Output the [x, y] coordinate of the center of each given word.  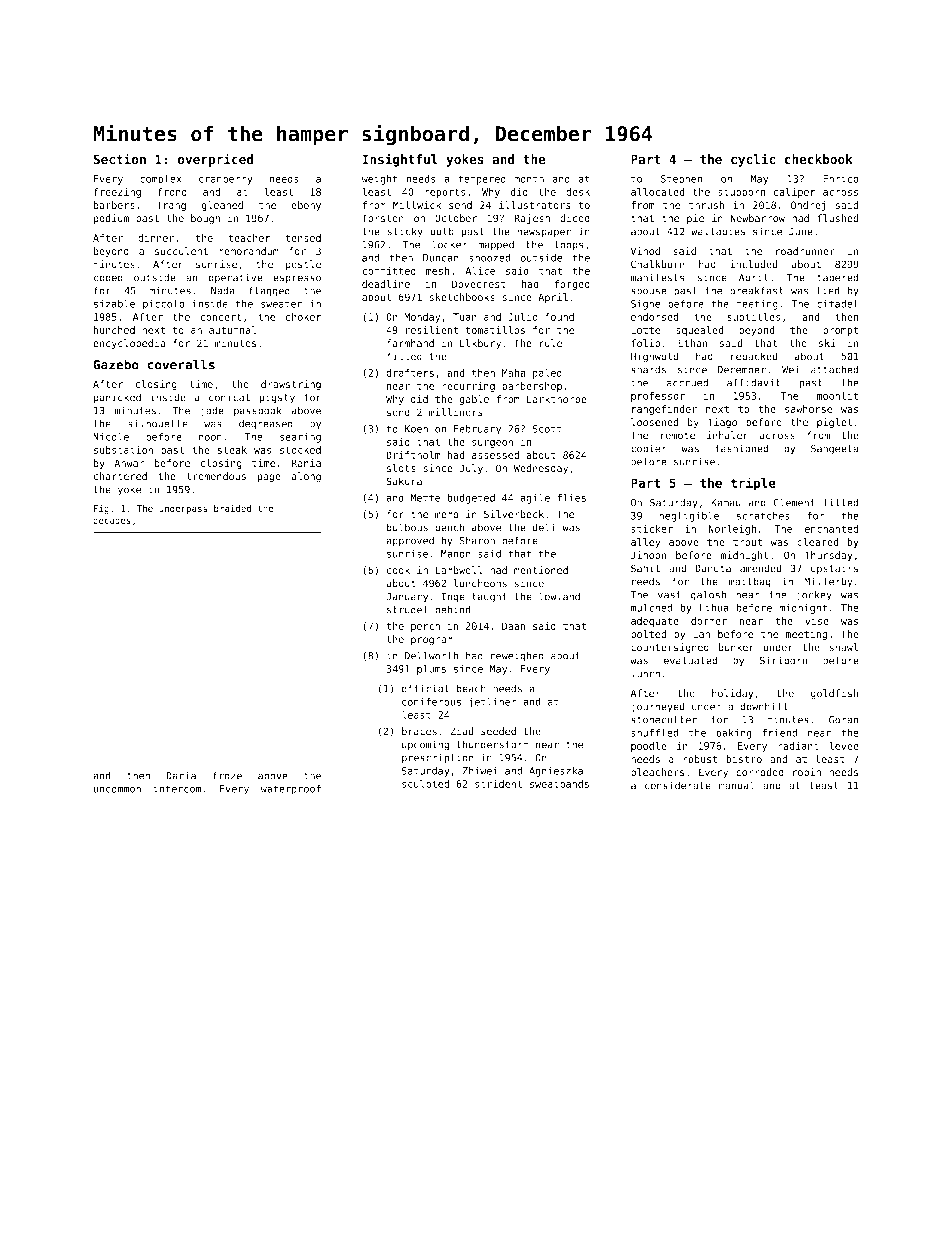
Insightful [400, 160]
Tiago [722, 423]
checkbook [818, 159]
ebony [306, 206]
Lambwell [459, 570]
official [425, 688]
